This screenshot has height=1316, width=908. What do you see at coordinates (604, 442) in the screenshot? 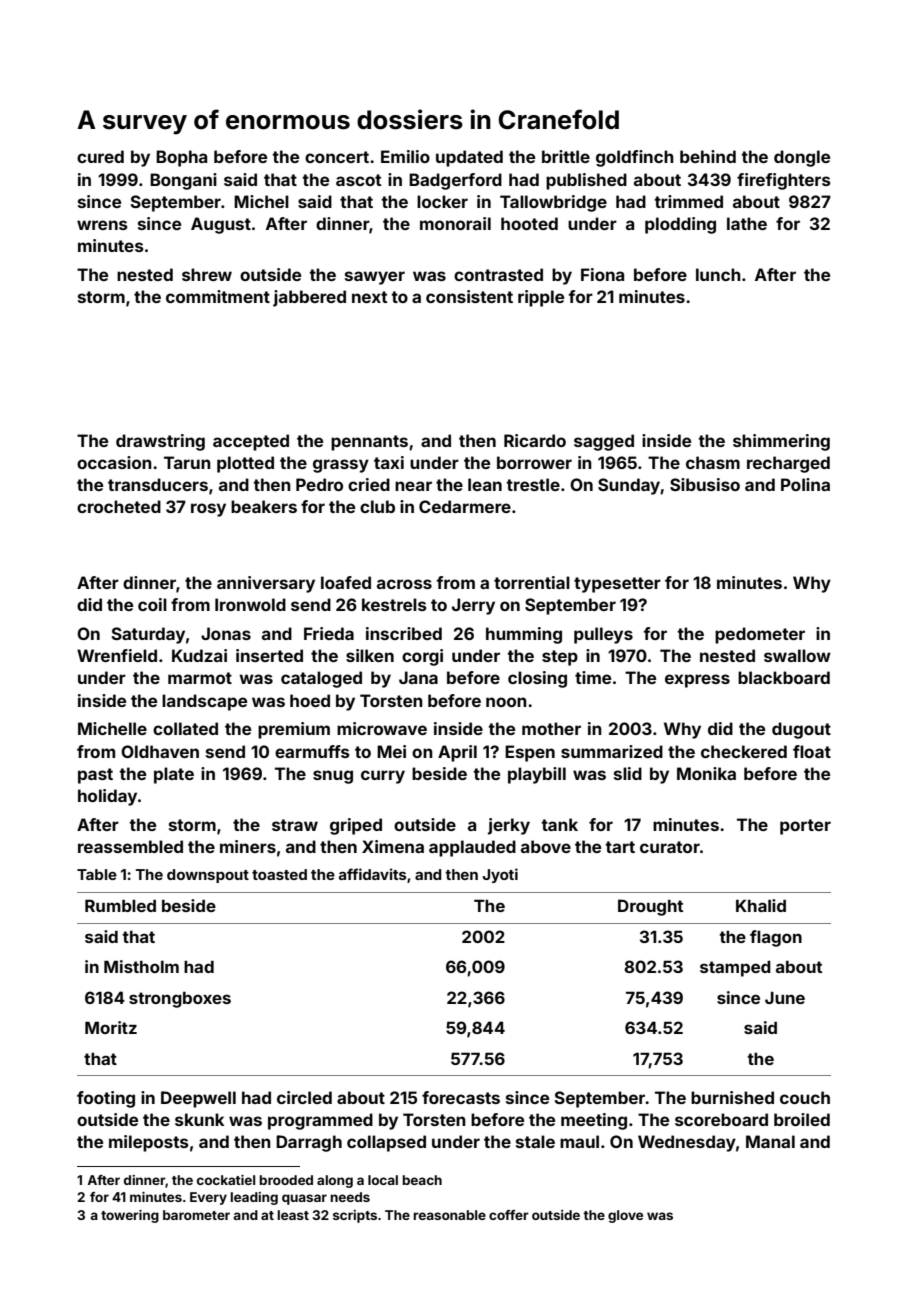
I see `sagged` at bounding box center [604, 442].
